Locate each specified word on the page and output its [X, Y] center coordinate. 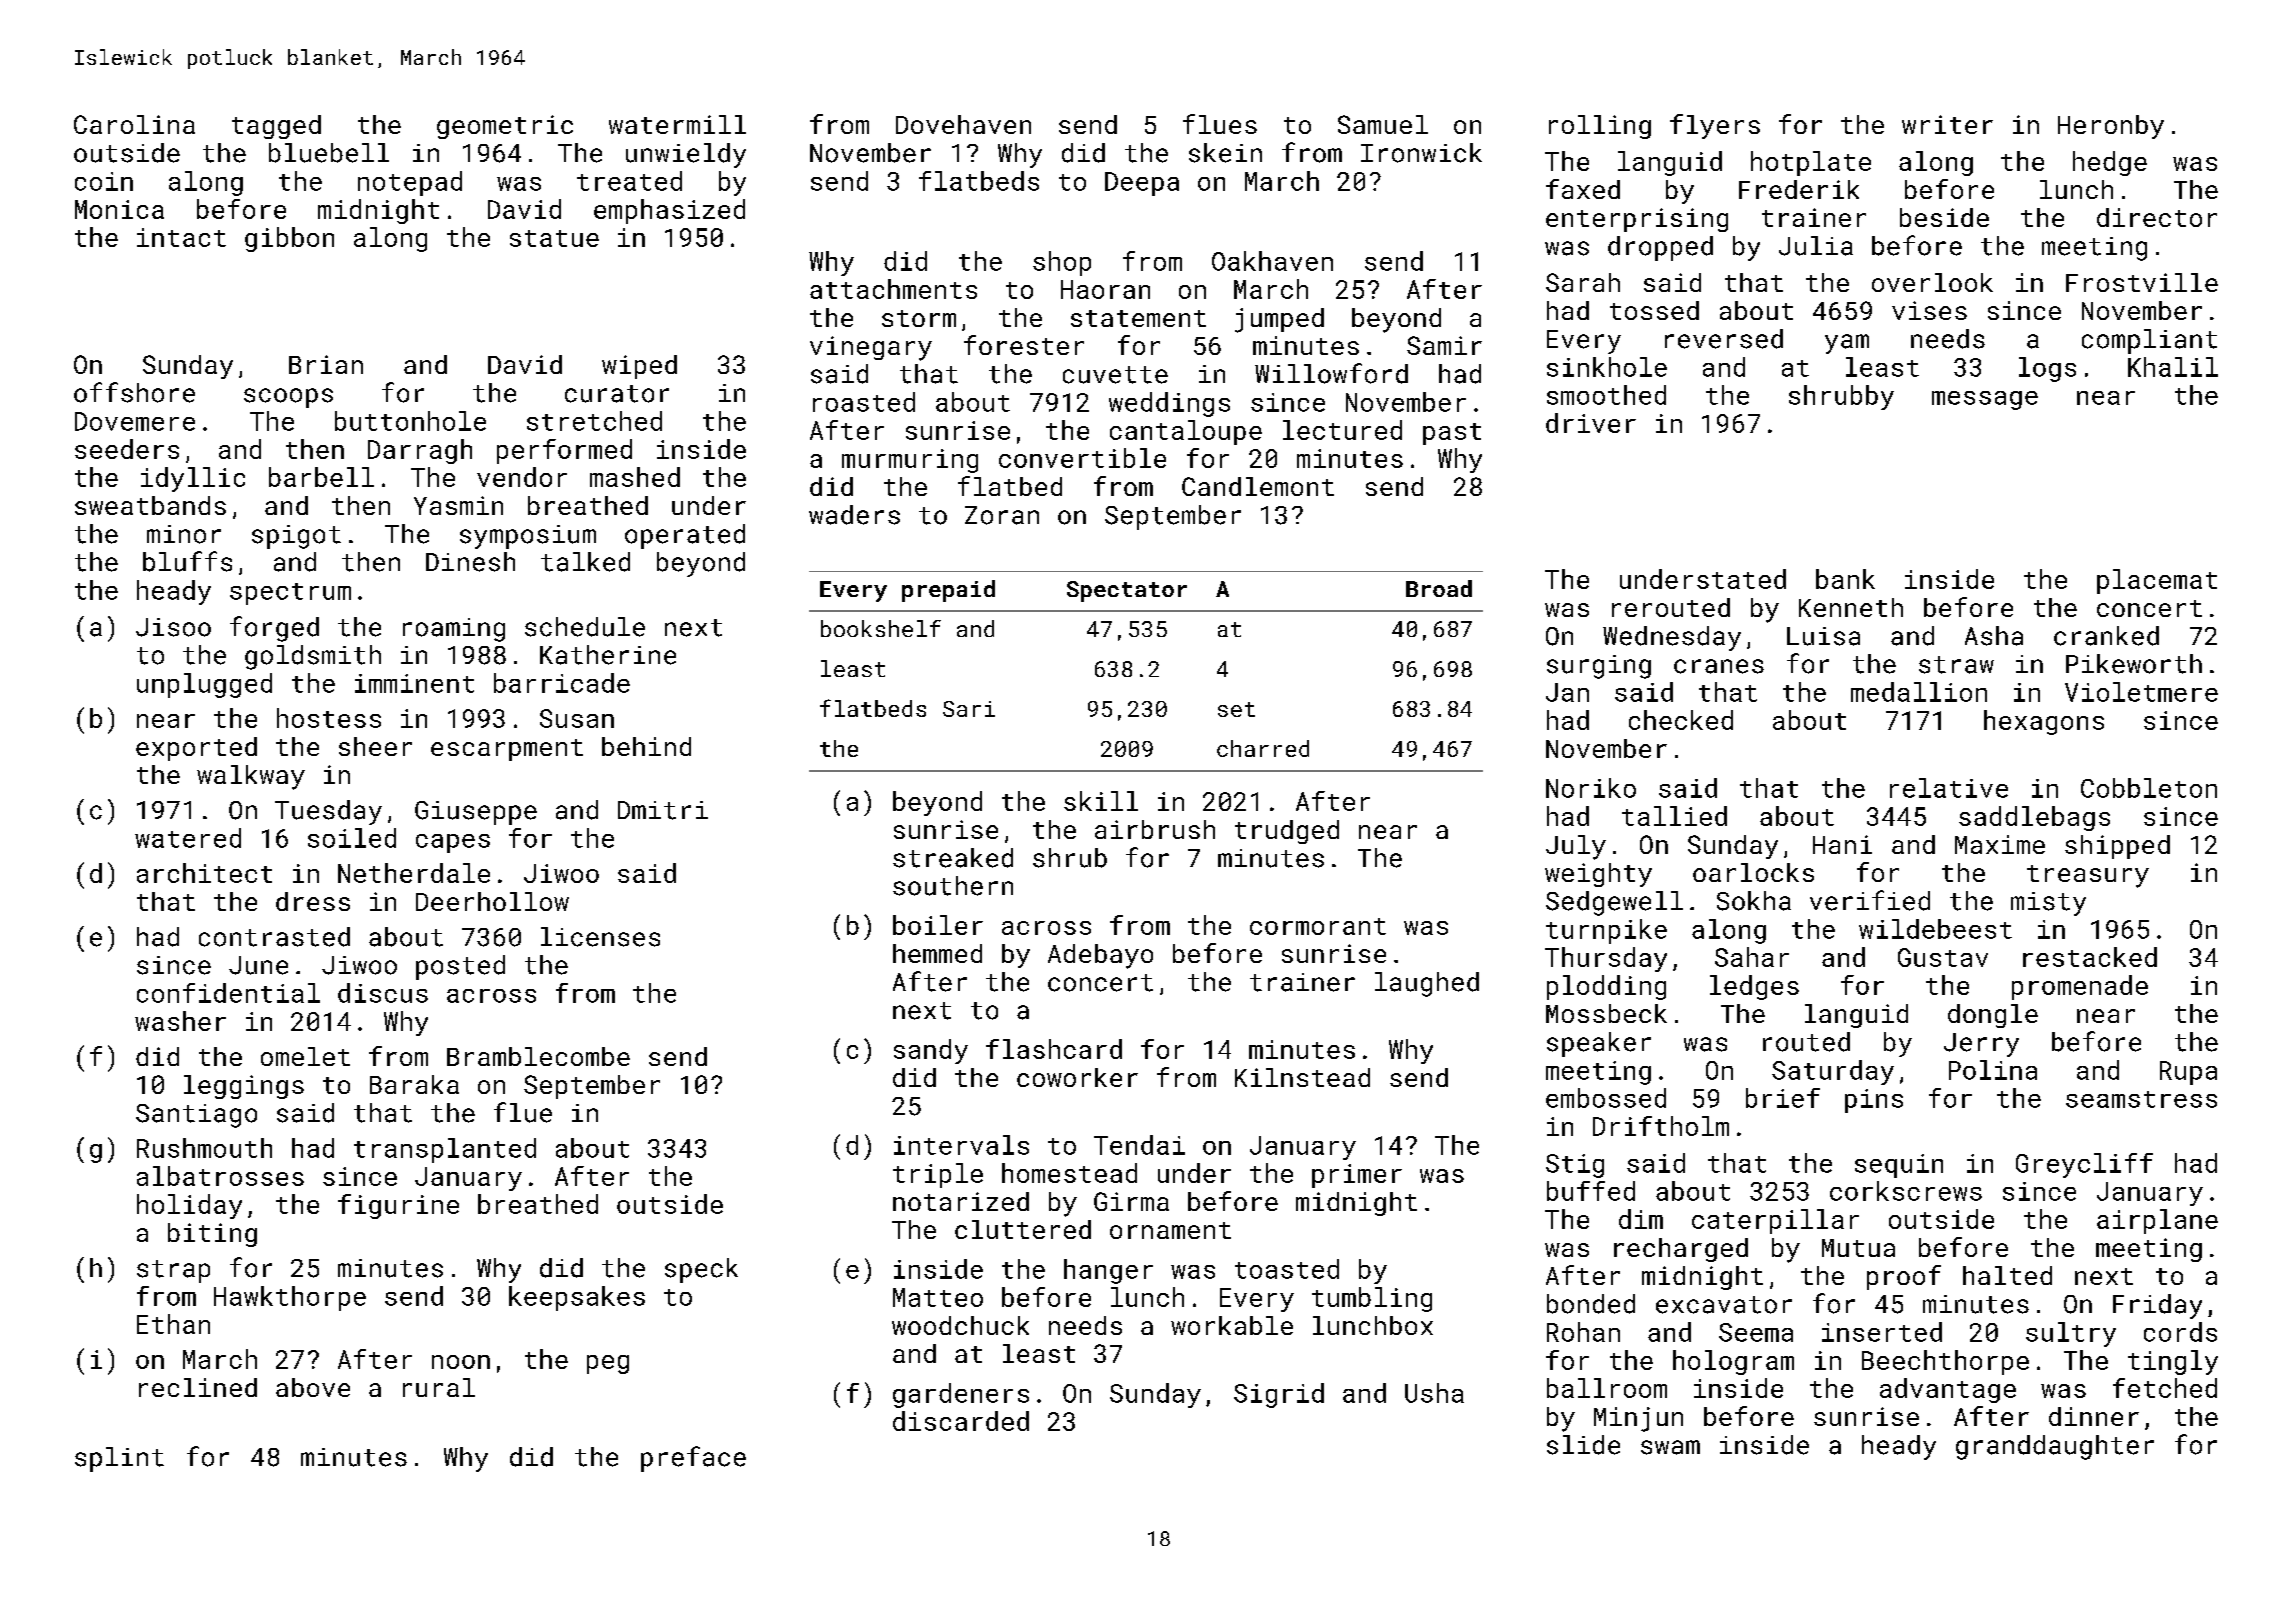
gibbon [289, 239]
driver [1591, 423]
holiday [189, 1206]
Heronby [2111, 127]
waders [854, 515]
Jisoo [173, 627]
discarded [961, 1421]
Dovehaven [963, 124]
